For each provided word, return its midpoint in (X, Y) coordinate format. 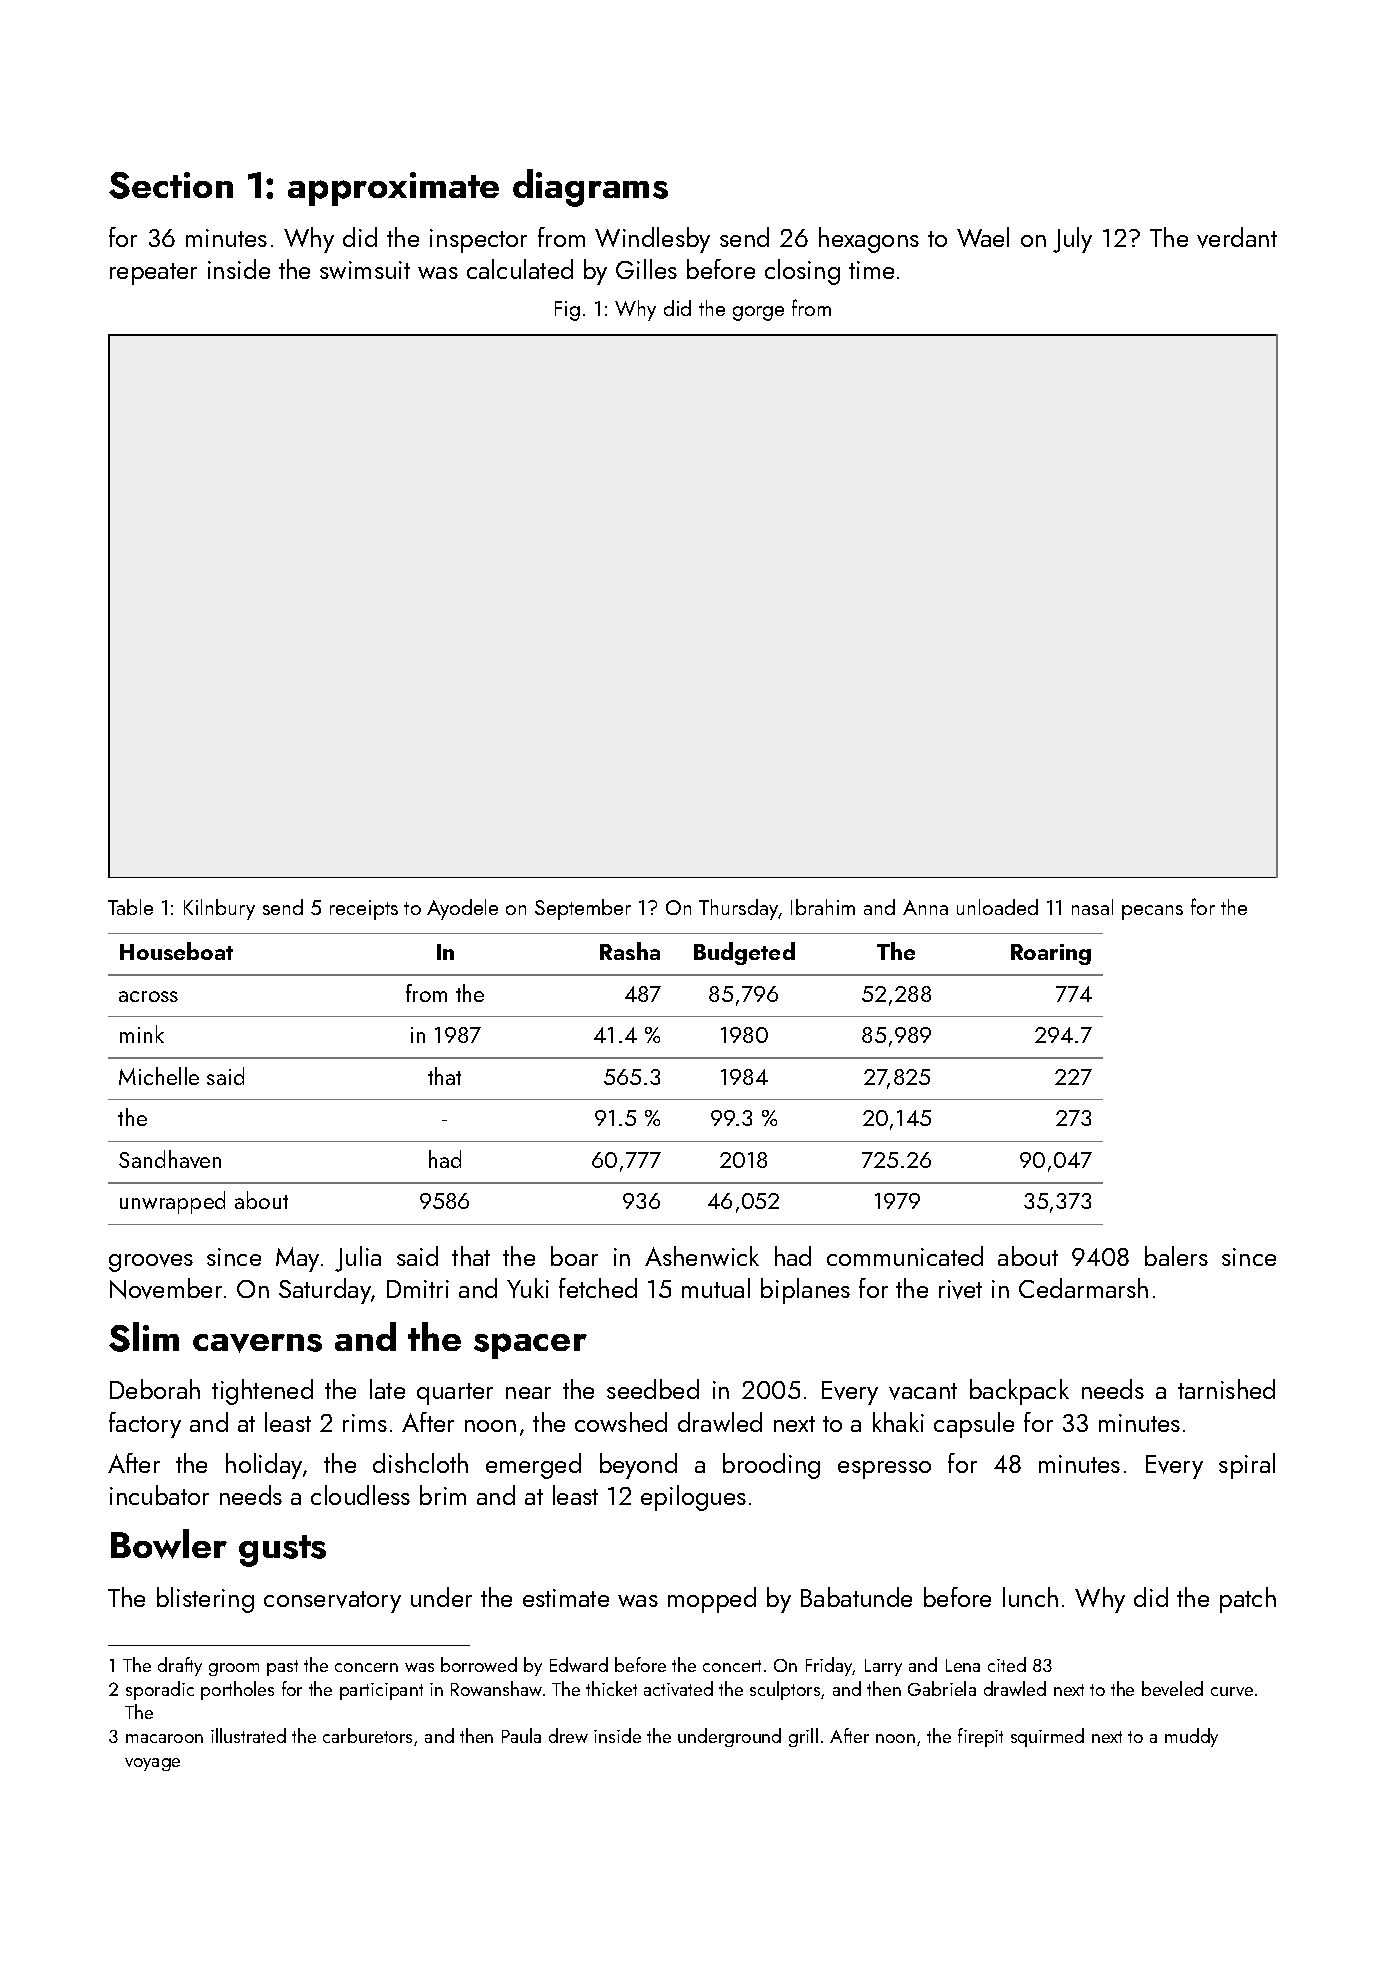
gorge (758, 313)
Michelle (159, 1076)
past (282, 1668)
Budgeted (744, 953)
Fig (567, 311)
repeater (153, 274)
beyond (638, 1466)
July (1072, 240)
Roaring (1051, 954)
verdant (1237, 237)
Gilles (646, 269)
